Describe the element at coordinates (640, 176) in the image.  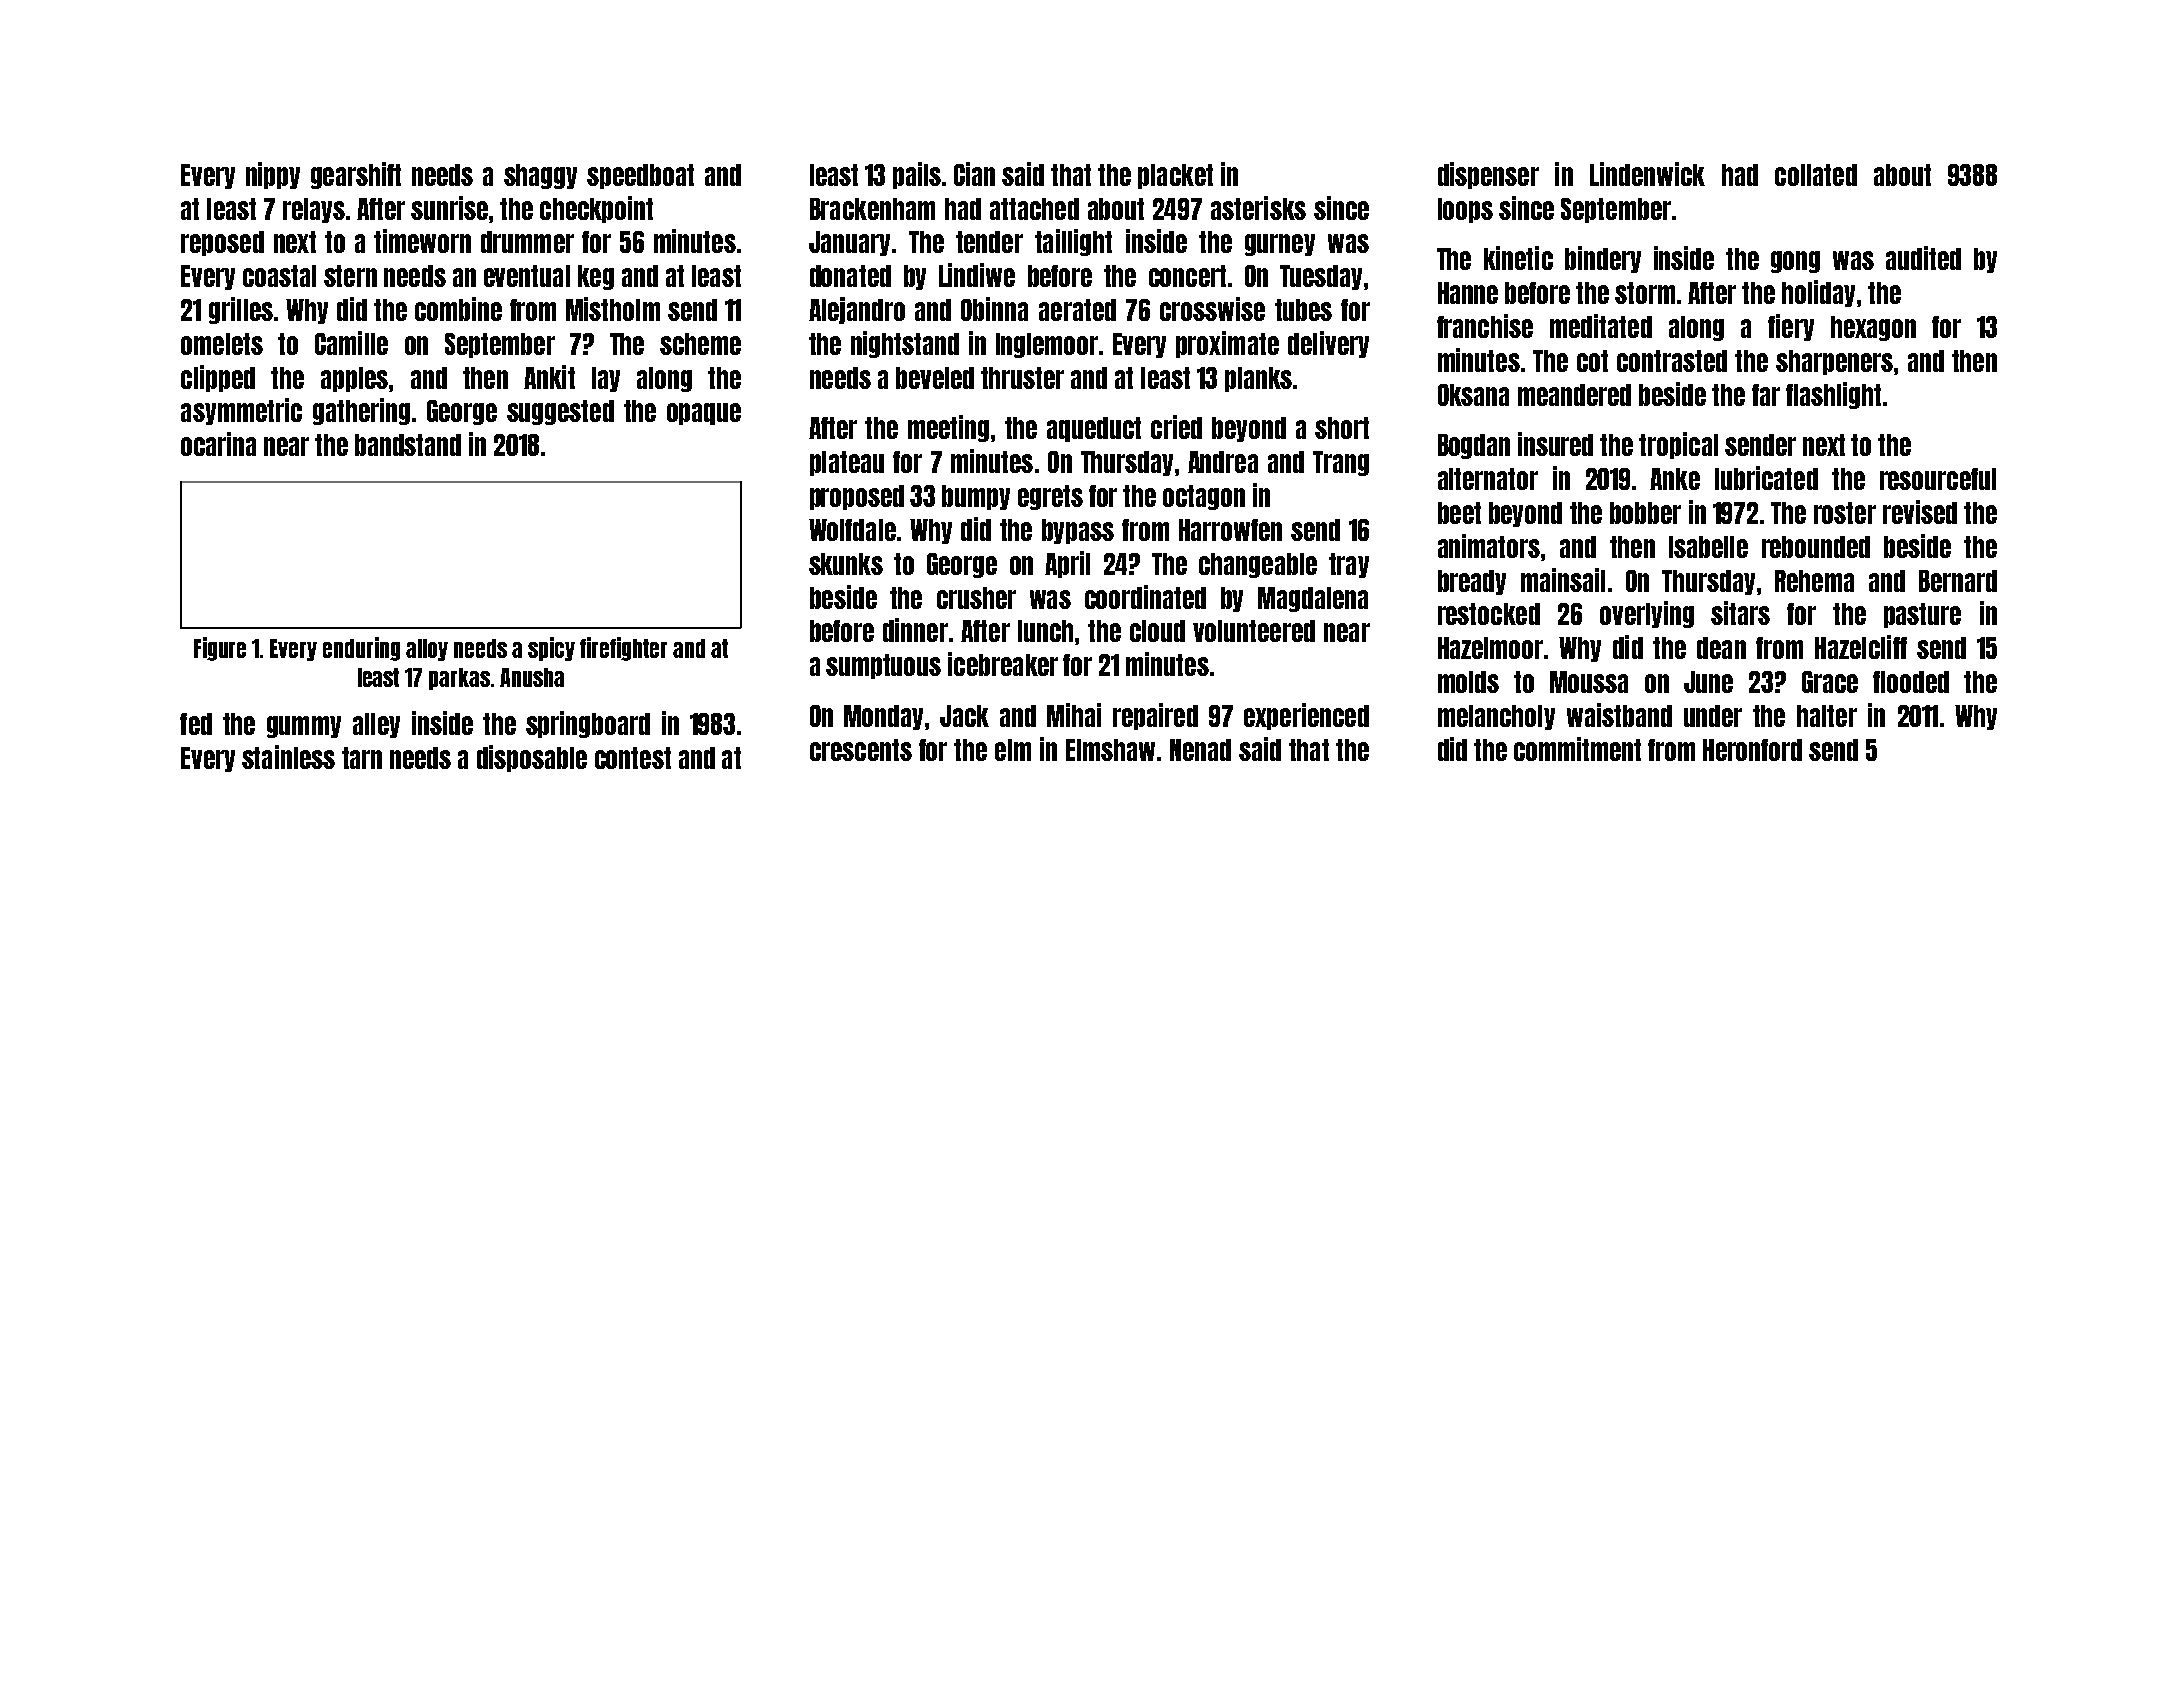
I see `speedboat` at that location.
